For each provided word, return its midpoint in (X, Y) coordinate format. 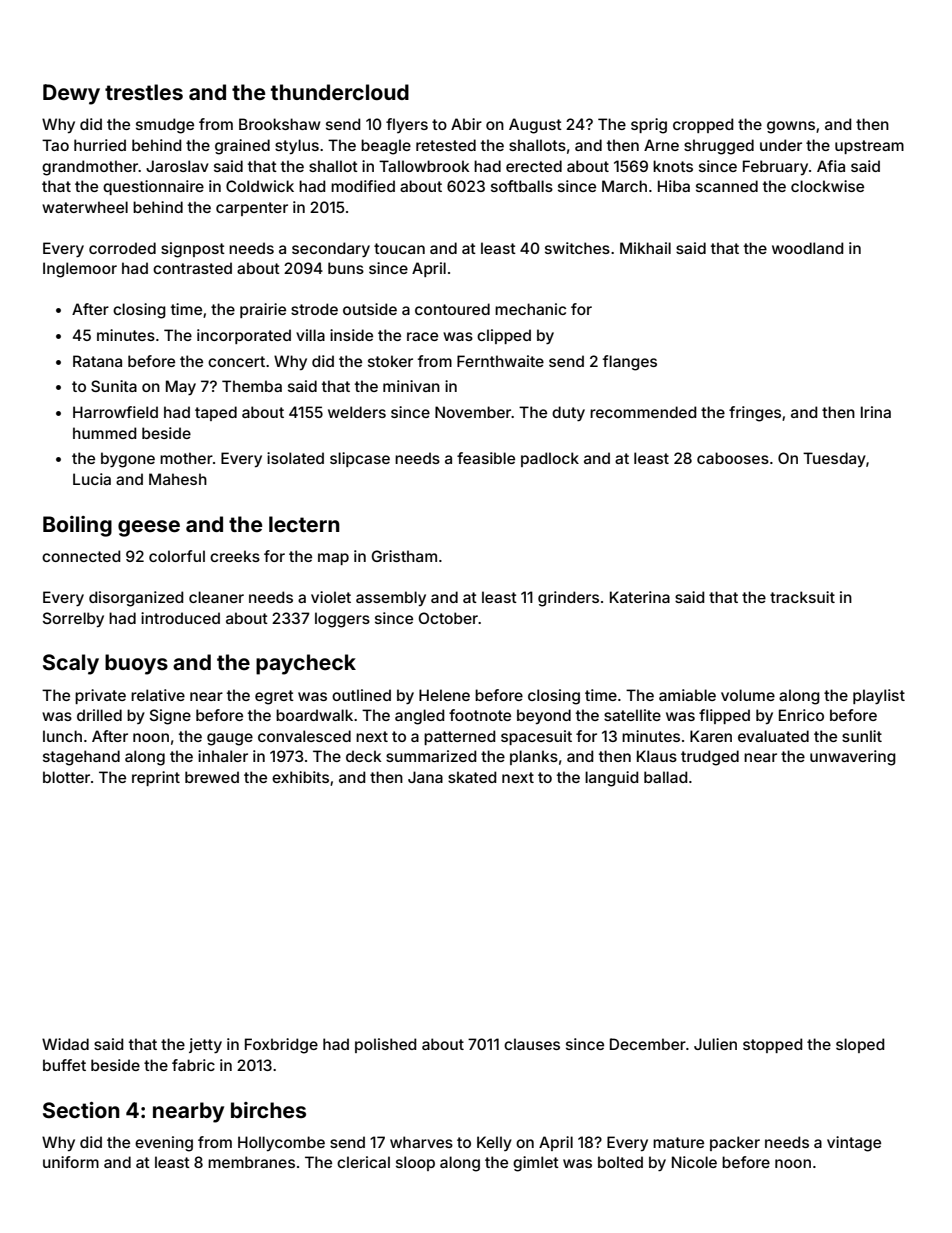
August (535, 126)
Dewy (71, 94)
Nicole (694, 1162)
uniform (71, 1162)
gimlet (536, 1164)
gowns (791, 127)
